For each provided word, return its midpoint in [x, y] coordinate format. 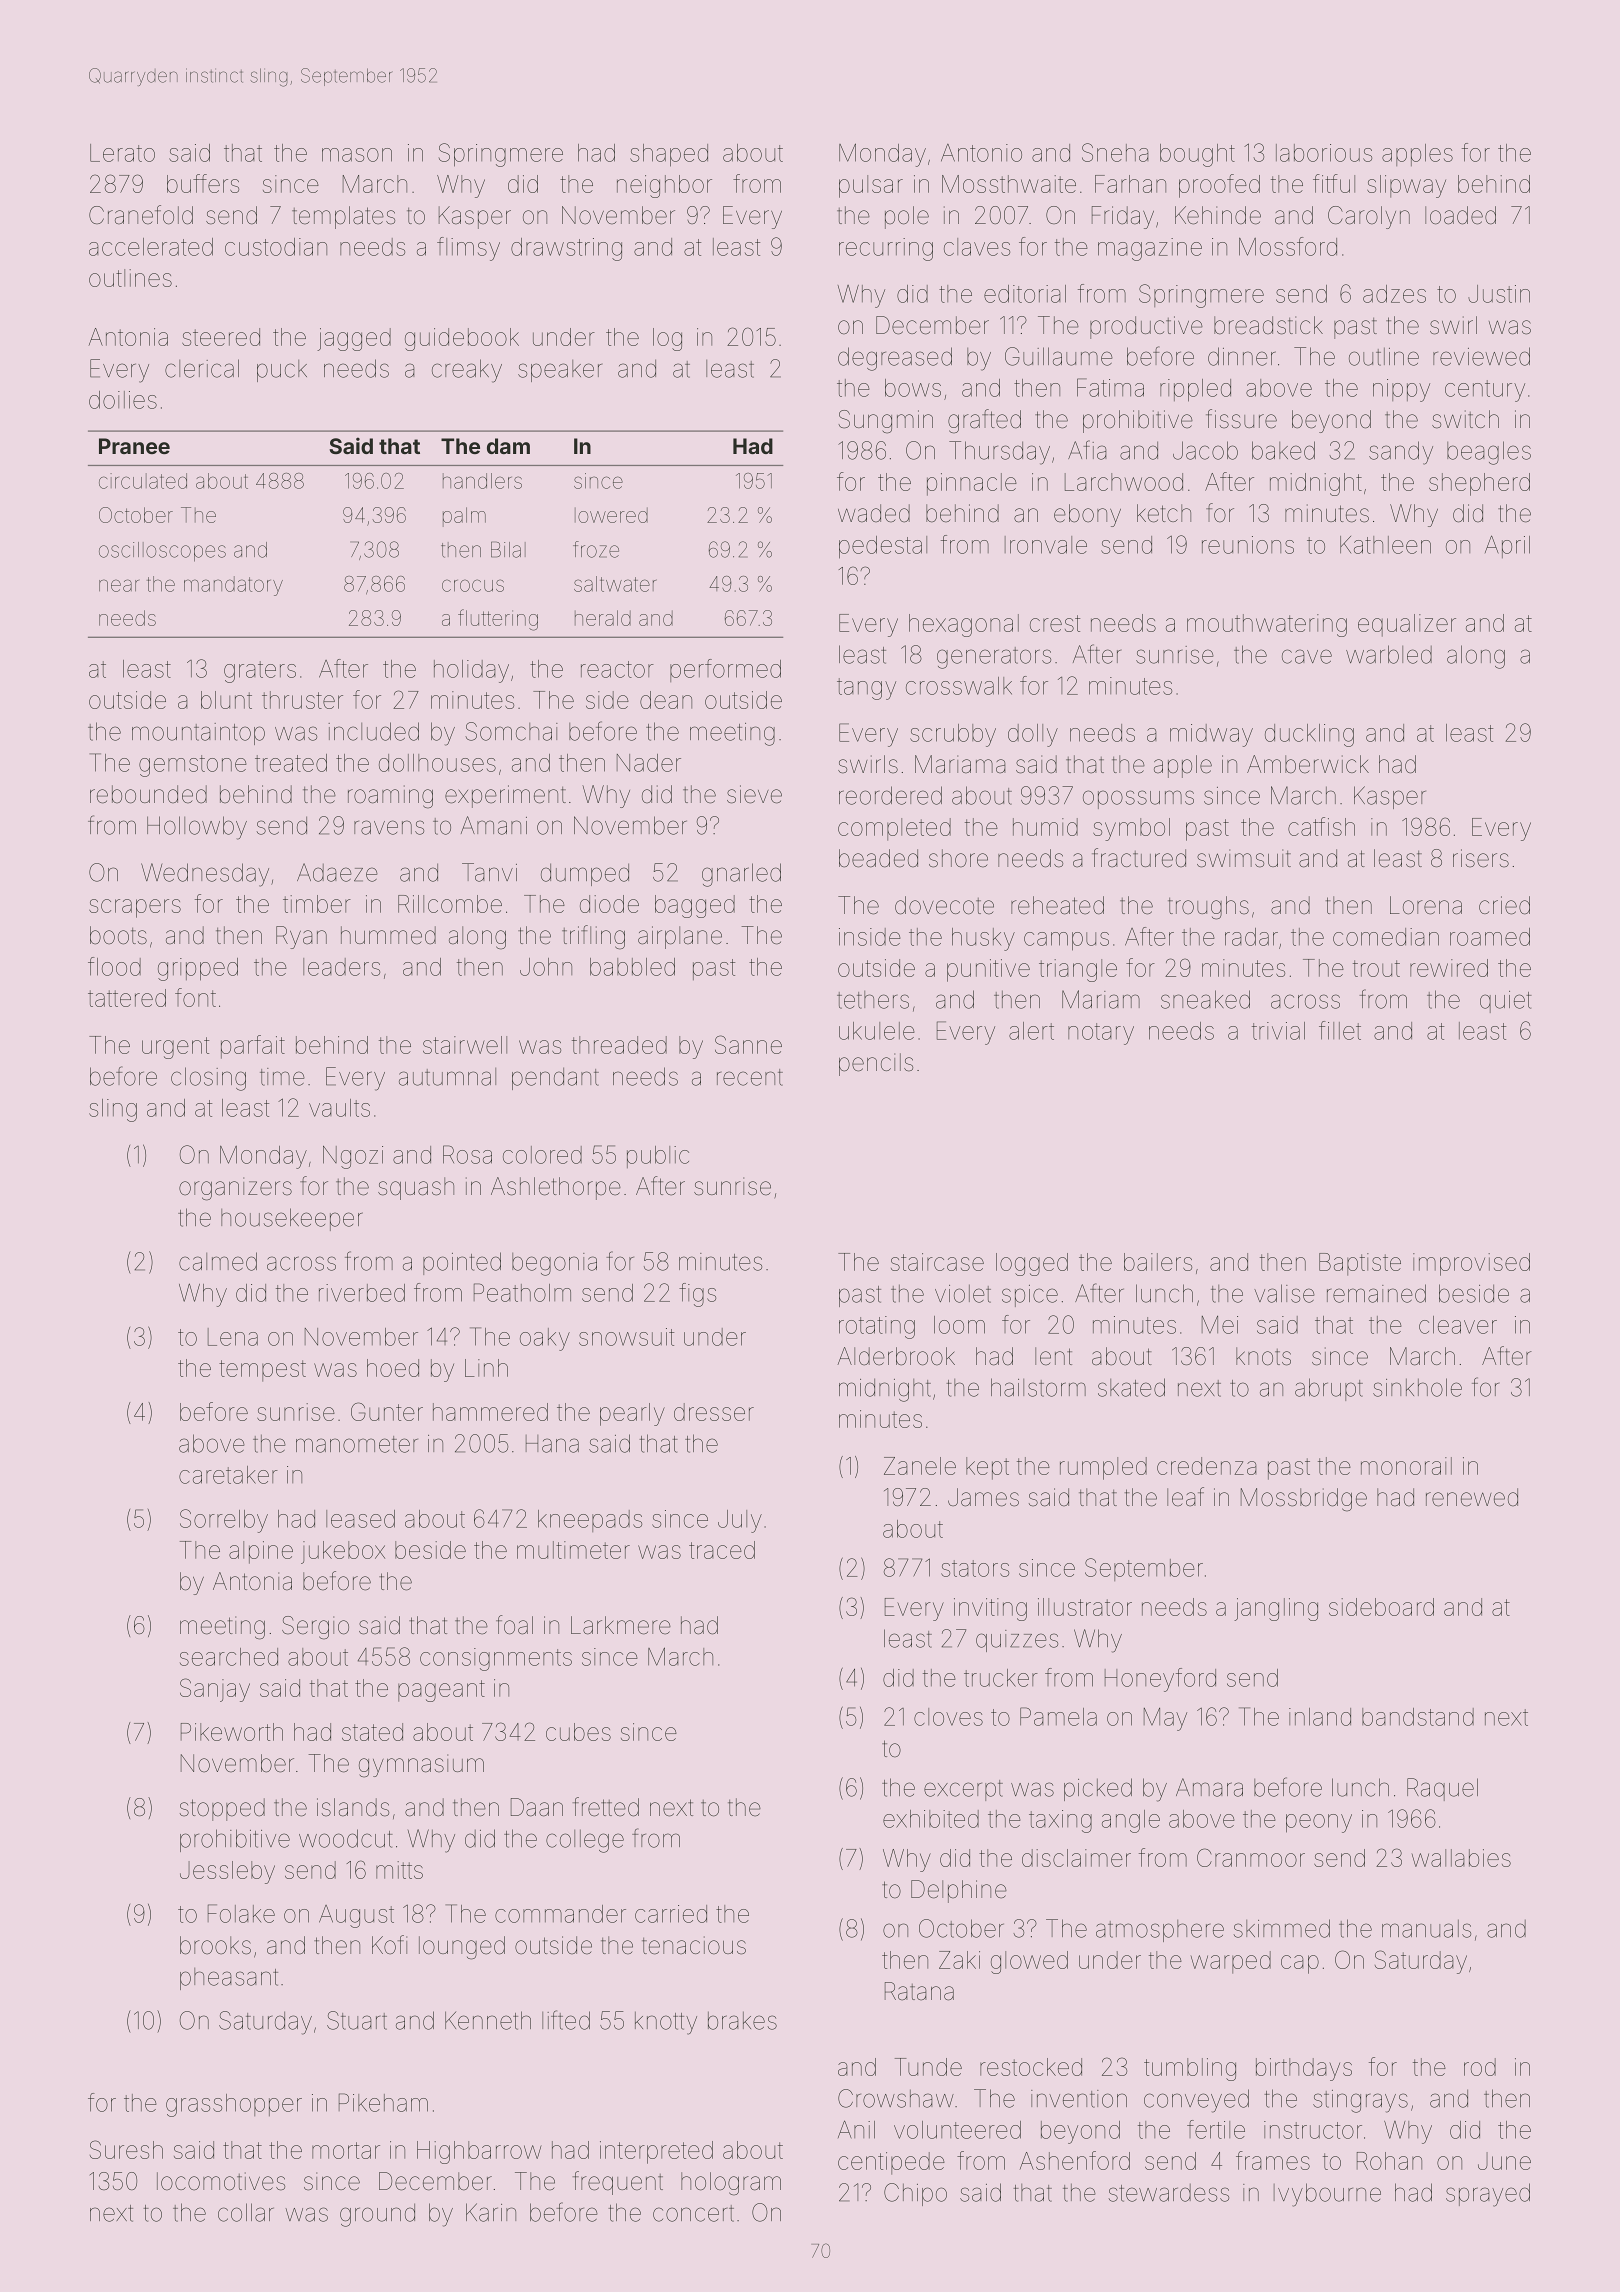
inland [1320, 1717]
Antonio [981, 153]
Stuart [357, 2020]
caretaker [228, 1475]
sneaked [1205, 999]
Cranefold [141, 215]
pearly [632, 1414]
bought [1197, 155]
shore [958, 858]
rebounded [148, 794]
